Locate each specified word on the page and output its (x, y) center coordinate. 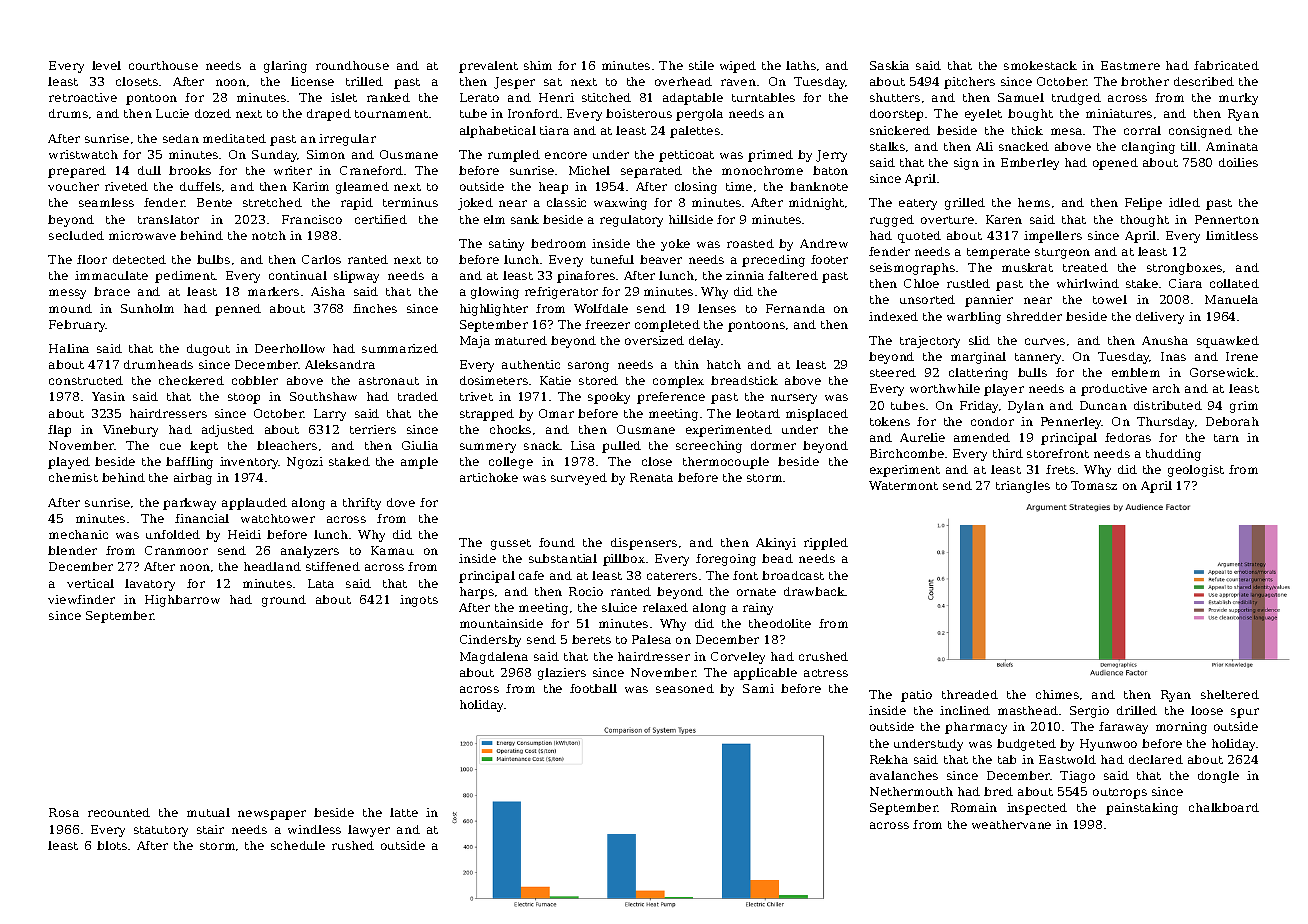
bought (1030, 115)
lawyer (369, 831)
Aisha (328, 291)
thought (1145, 221)
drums (68, 113)
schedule (298, 845)
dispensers (644, 544)
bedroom (558, 243)
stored (598, 380)
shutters (895, 97)
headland (272, 566)
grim (1244, 407)
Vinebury (130, 431)
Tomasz (1094, 485)
